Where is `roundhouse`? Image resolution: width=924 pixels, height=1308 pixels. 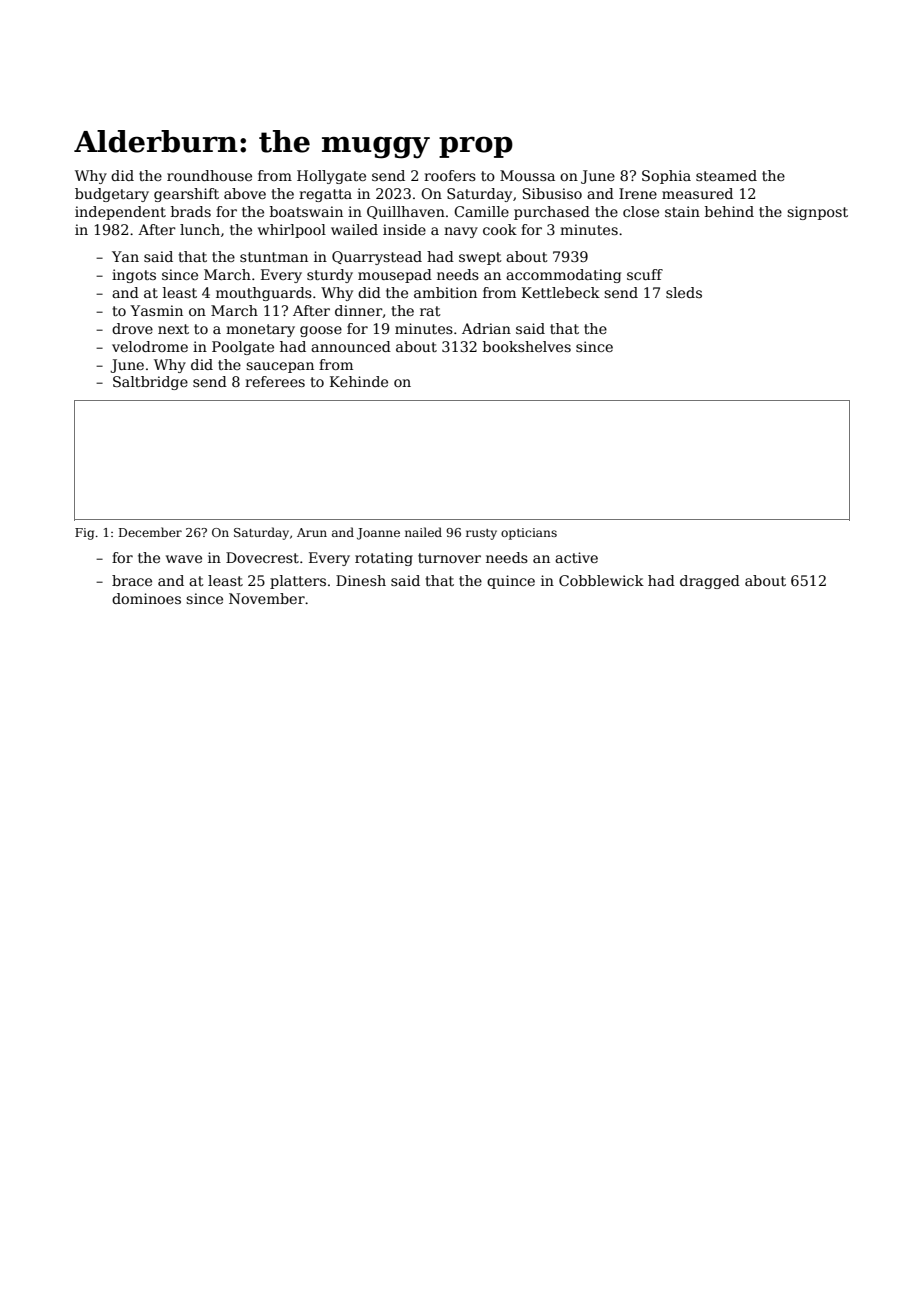 roundhouse is located at coordinates (209, 175).
